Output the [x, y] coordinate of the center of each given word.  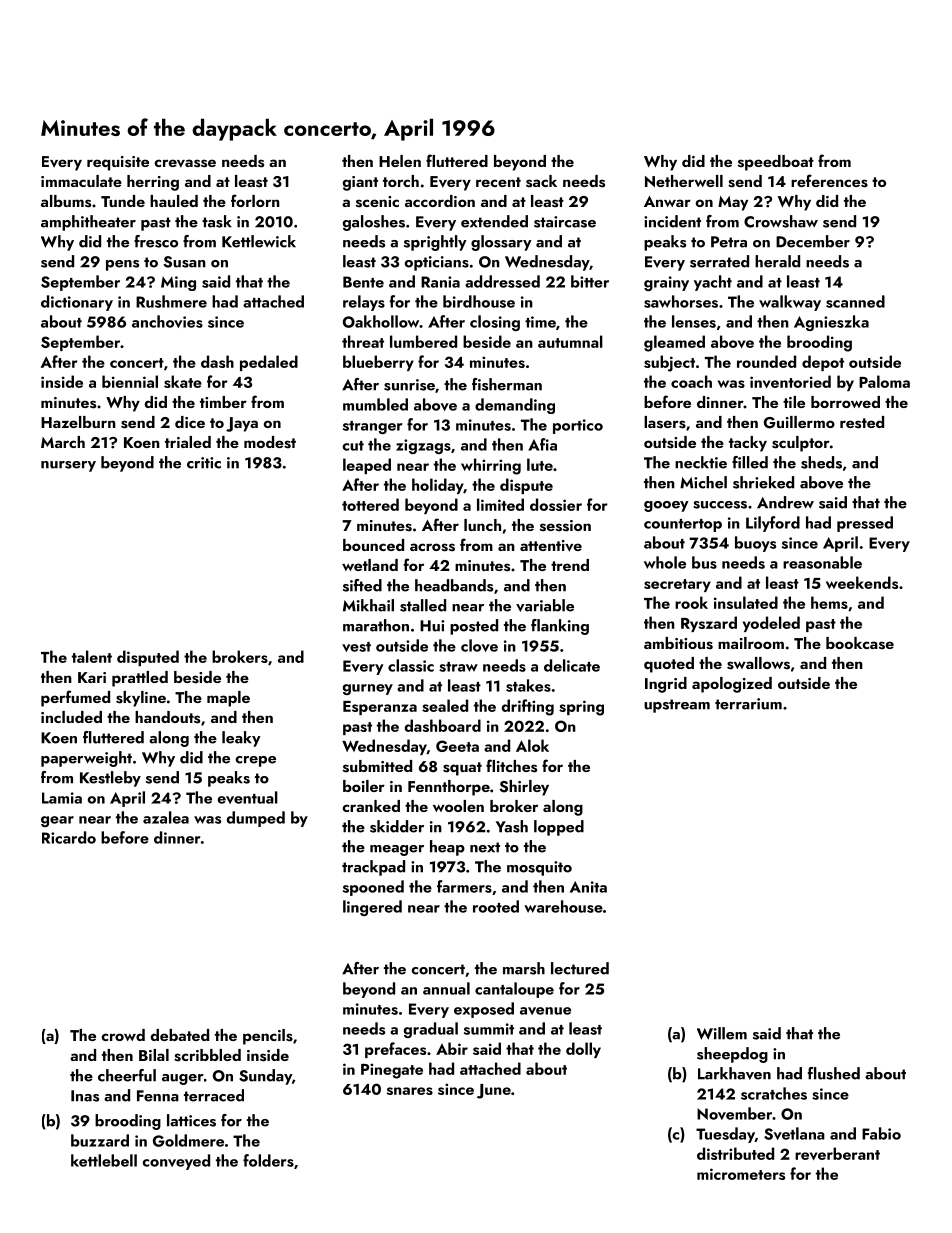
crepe [255, 761]
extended [494, 221]
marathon [376, 625]
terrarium [748, 704]
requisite [118, 163]
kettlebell [104, 1160]
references [829, 181]
